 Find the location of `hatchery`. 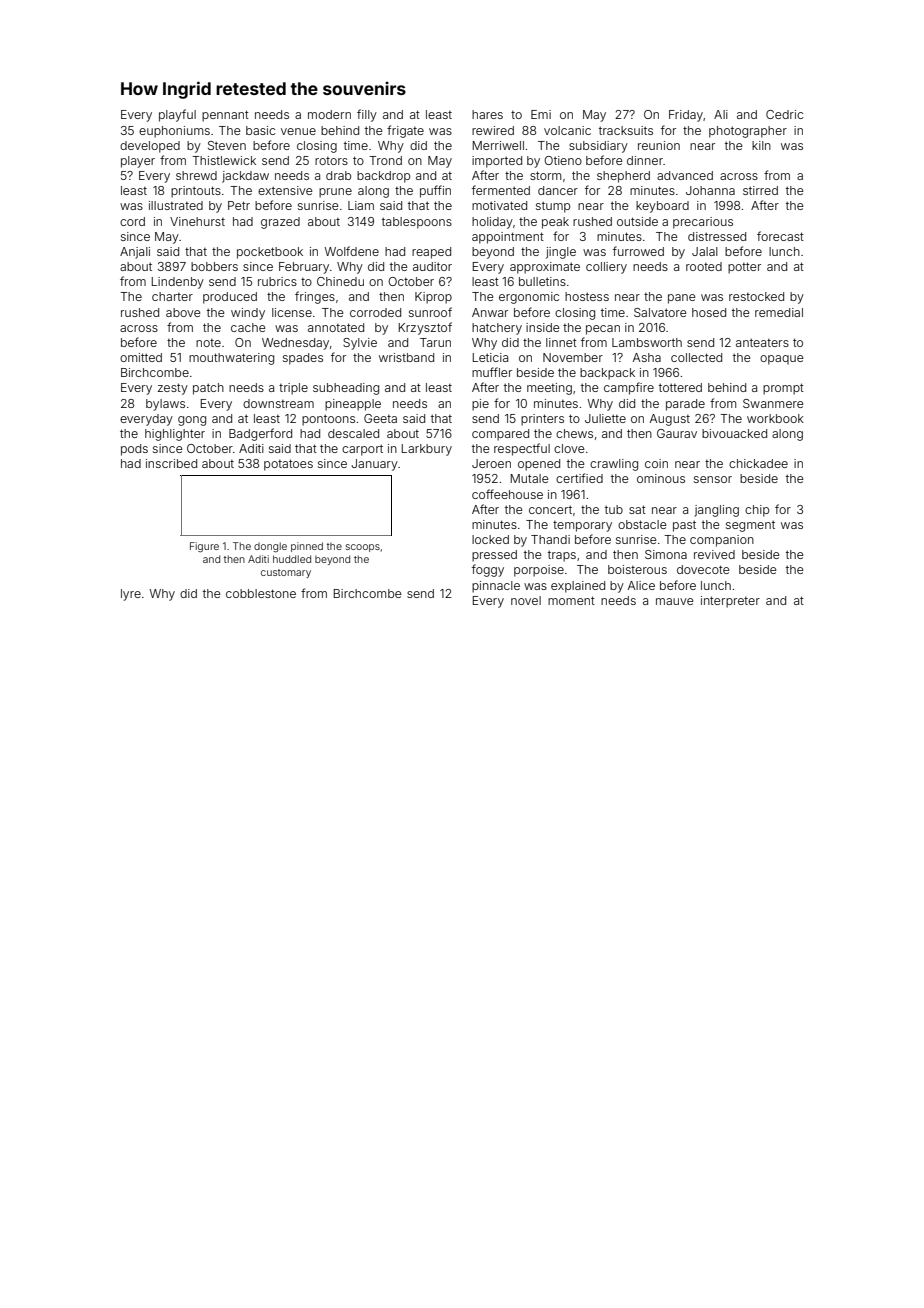

hatchery is located at coordinates (497, 329).
